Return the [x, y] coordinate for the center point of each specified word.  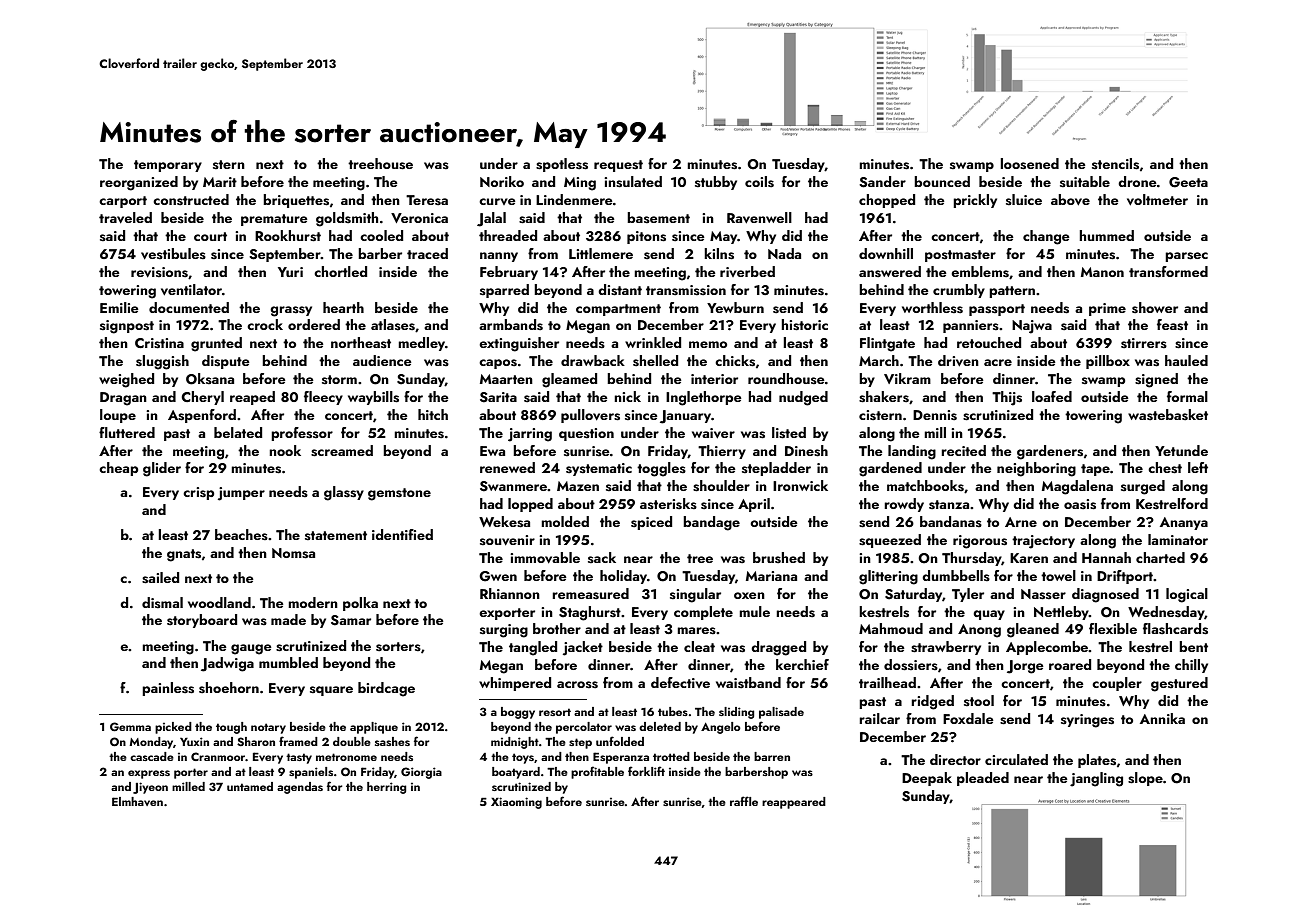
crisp [198, 493]
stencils [1115, 164]
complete [703, 613]
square [331, 691]
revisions [159, 272]
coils [759, 182]
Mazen [578, 486]
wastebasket [1168, 415]
